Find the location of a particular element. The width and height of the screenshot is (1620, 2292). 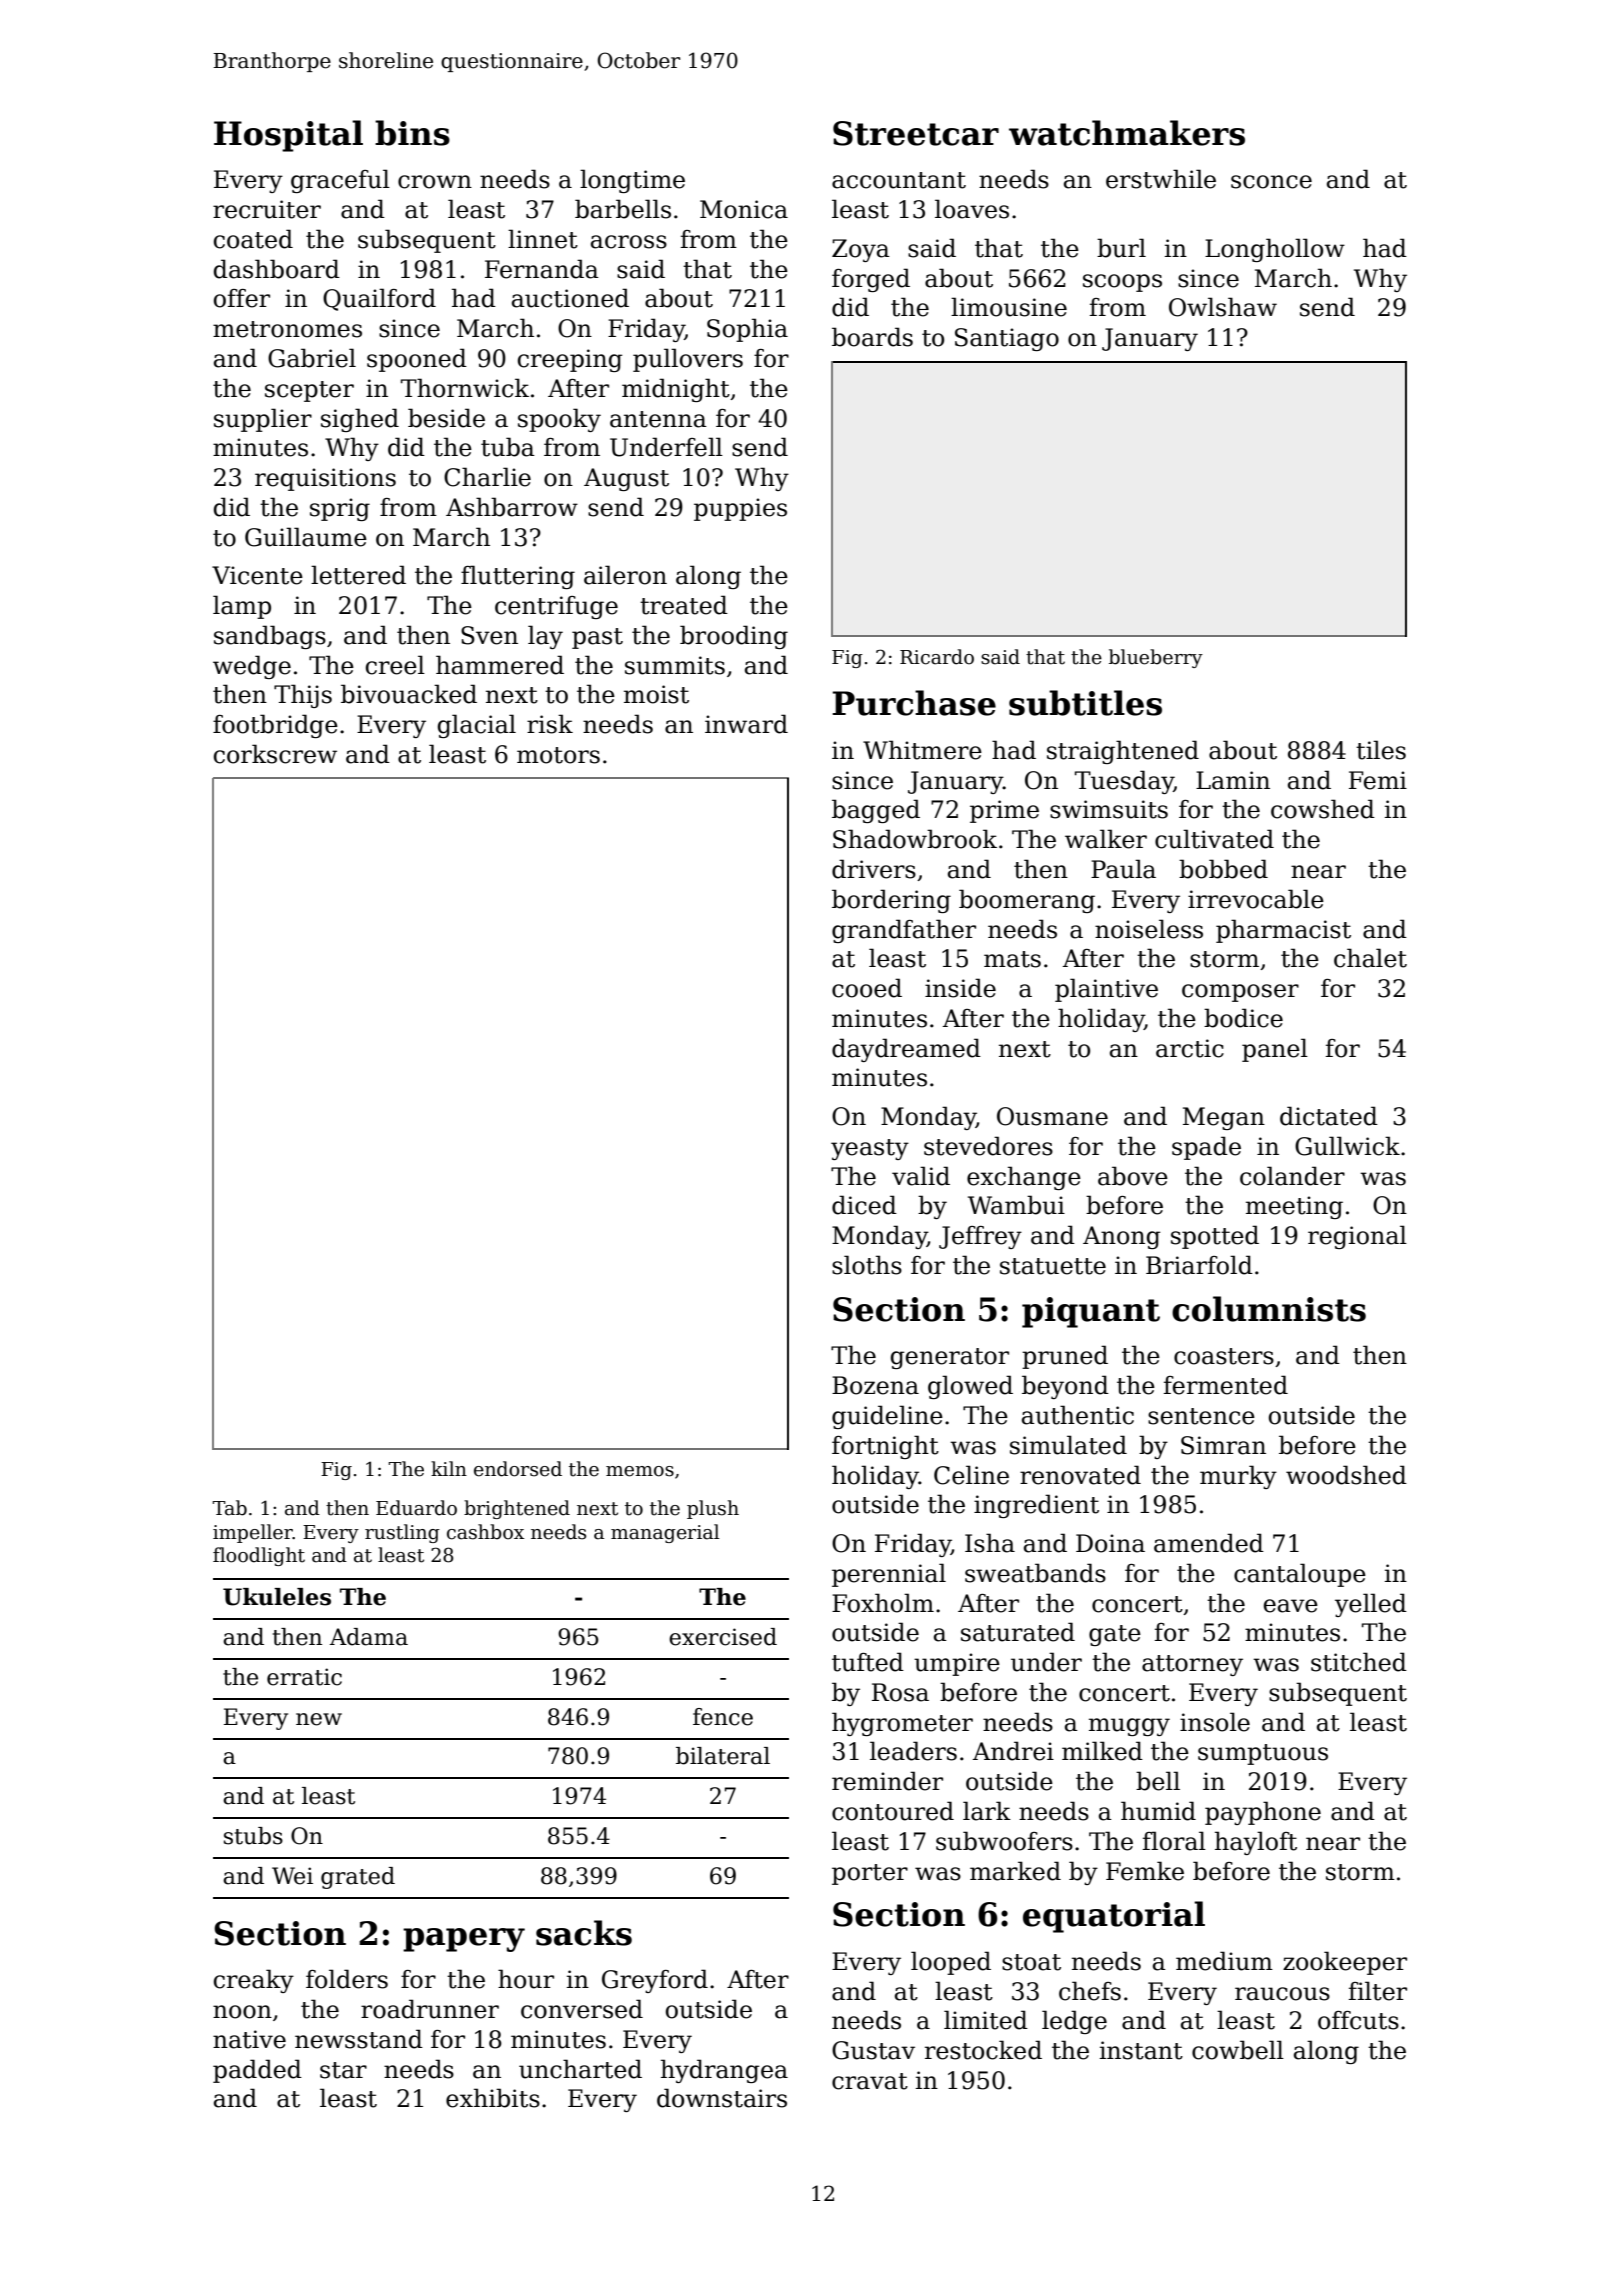

Sophia is located at coordinates (747, 330).
